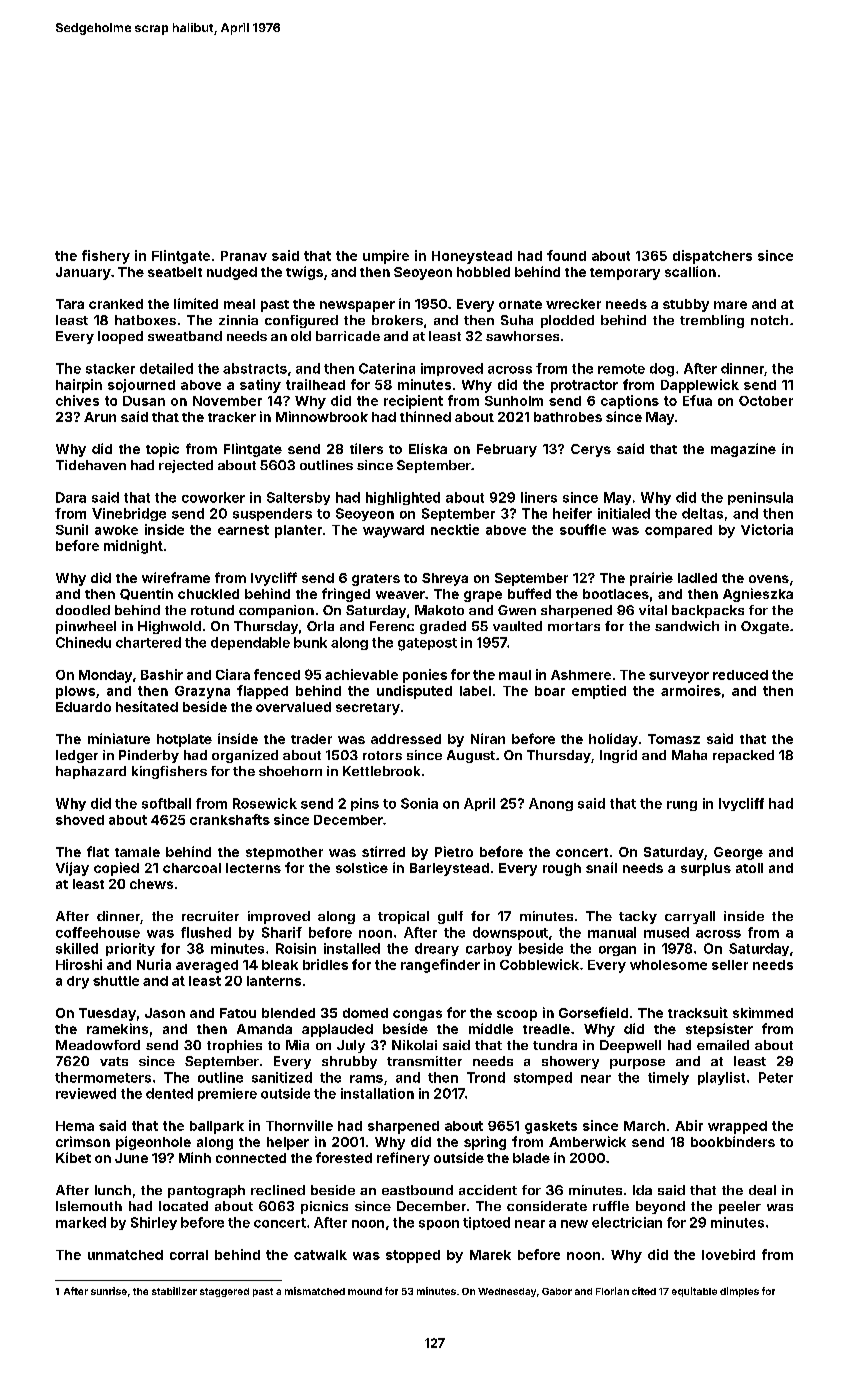 This screenshot has width=849, height=1400. I want to click on Wednesday, so click(507, 1292).
